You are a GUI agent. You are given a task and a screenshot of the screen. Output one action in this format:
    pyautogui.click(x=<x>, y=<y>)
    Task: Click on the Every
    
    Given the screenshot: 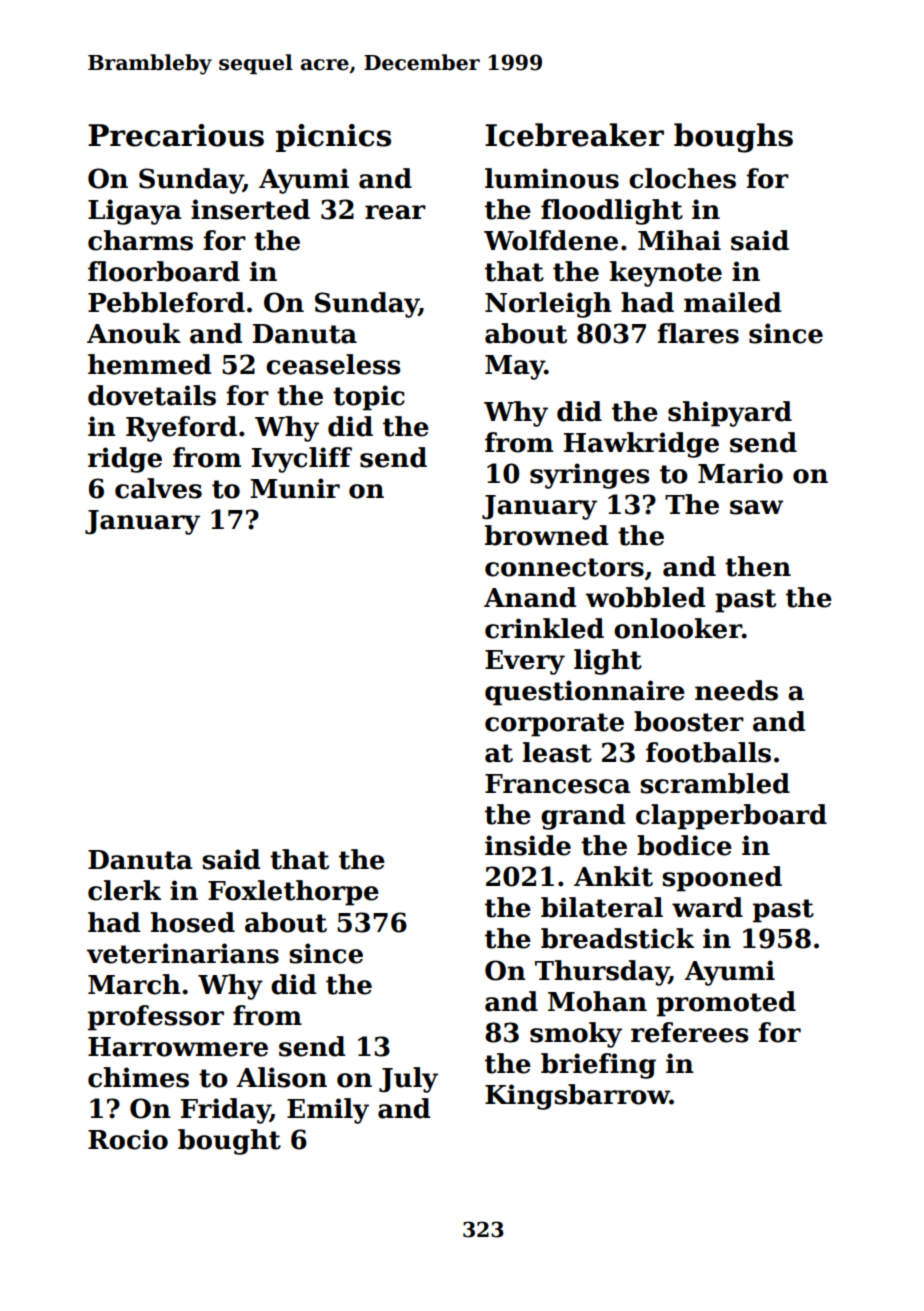 What is the action you would take?
    pyautogui.click(x=525, y=662)
